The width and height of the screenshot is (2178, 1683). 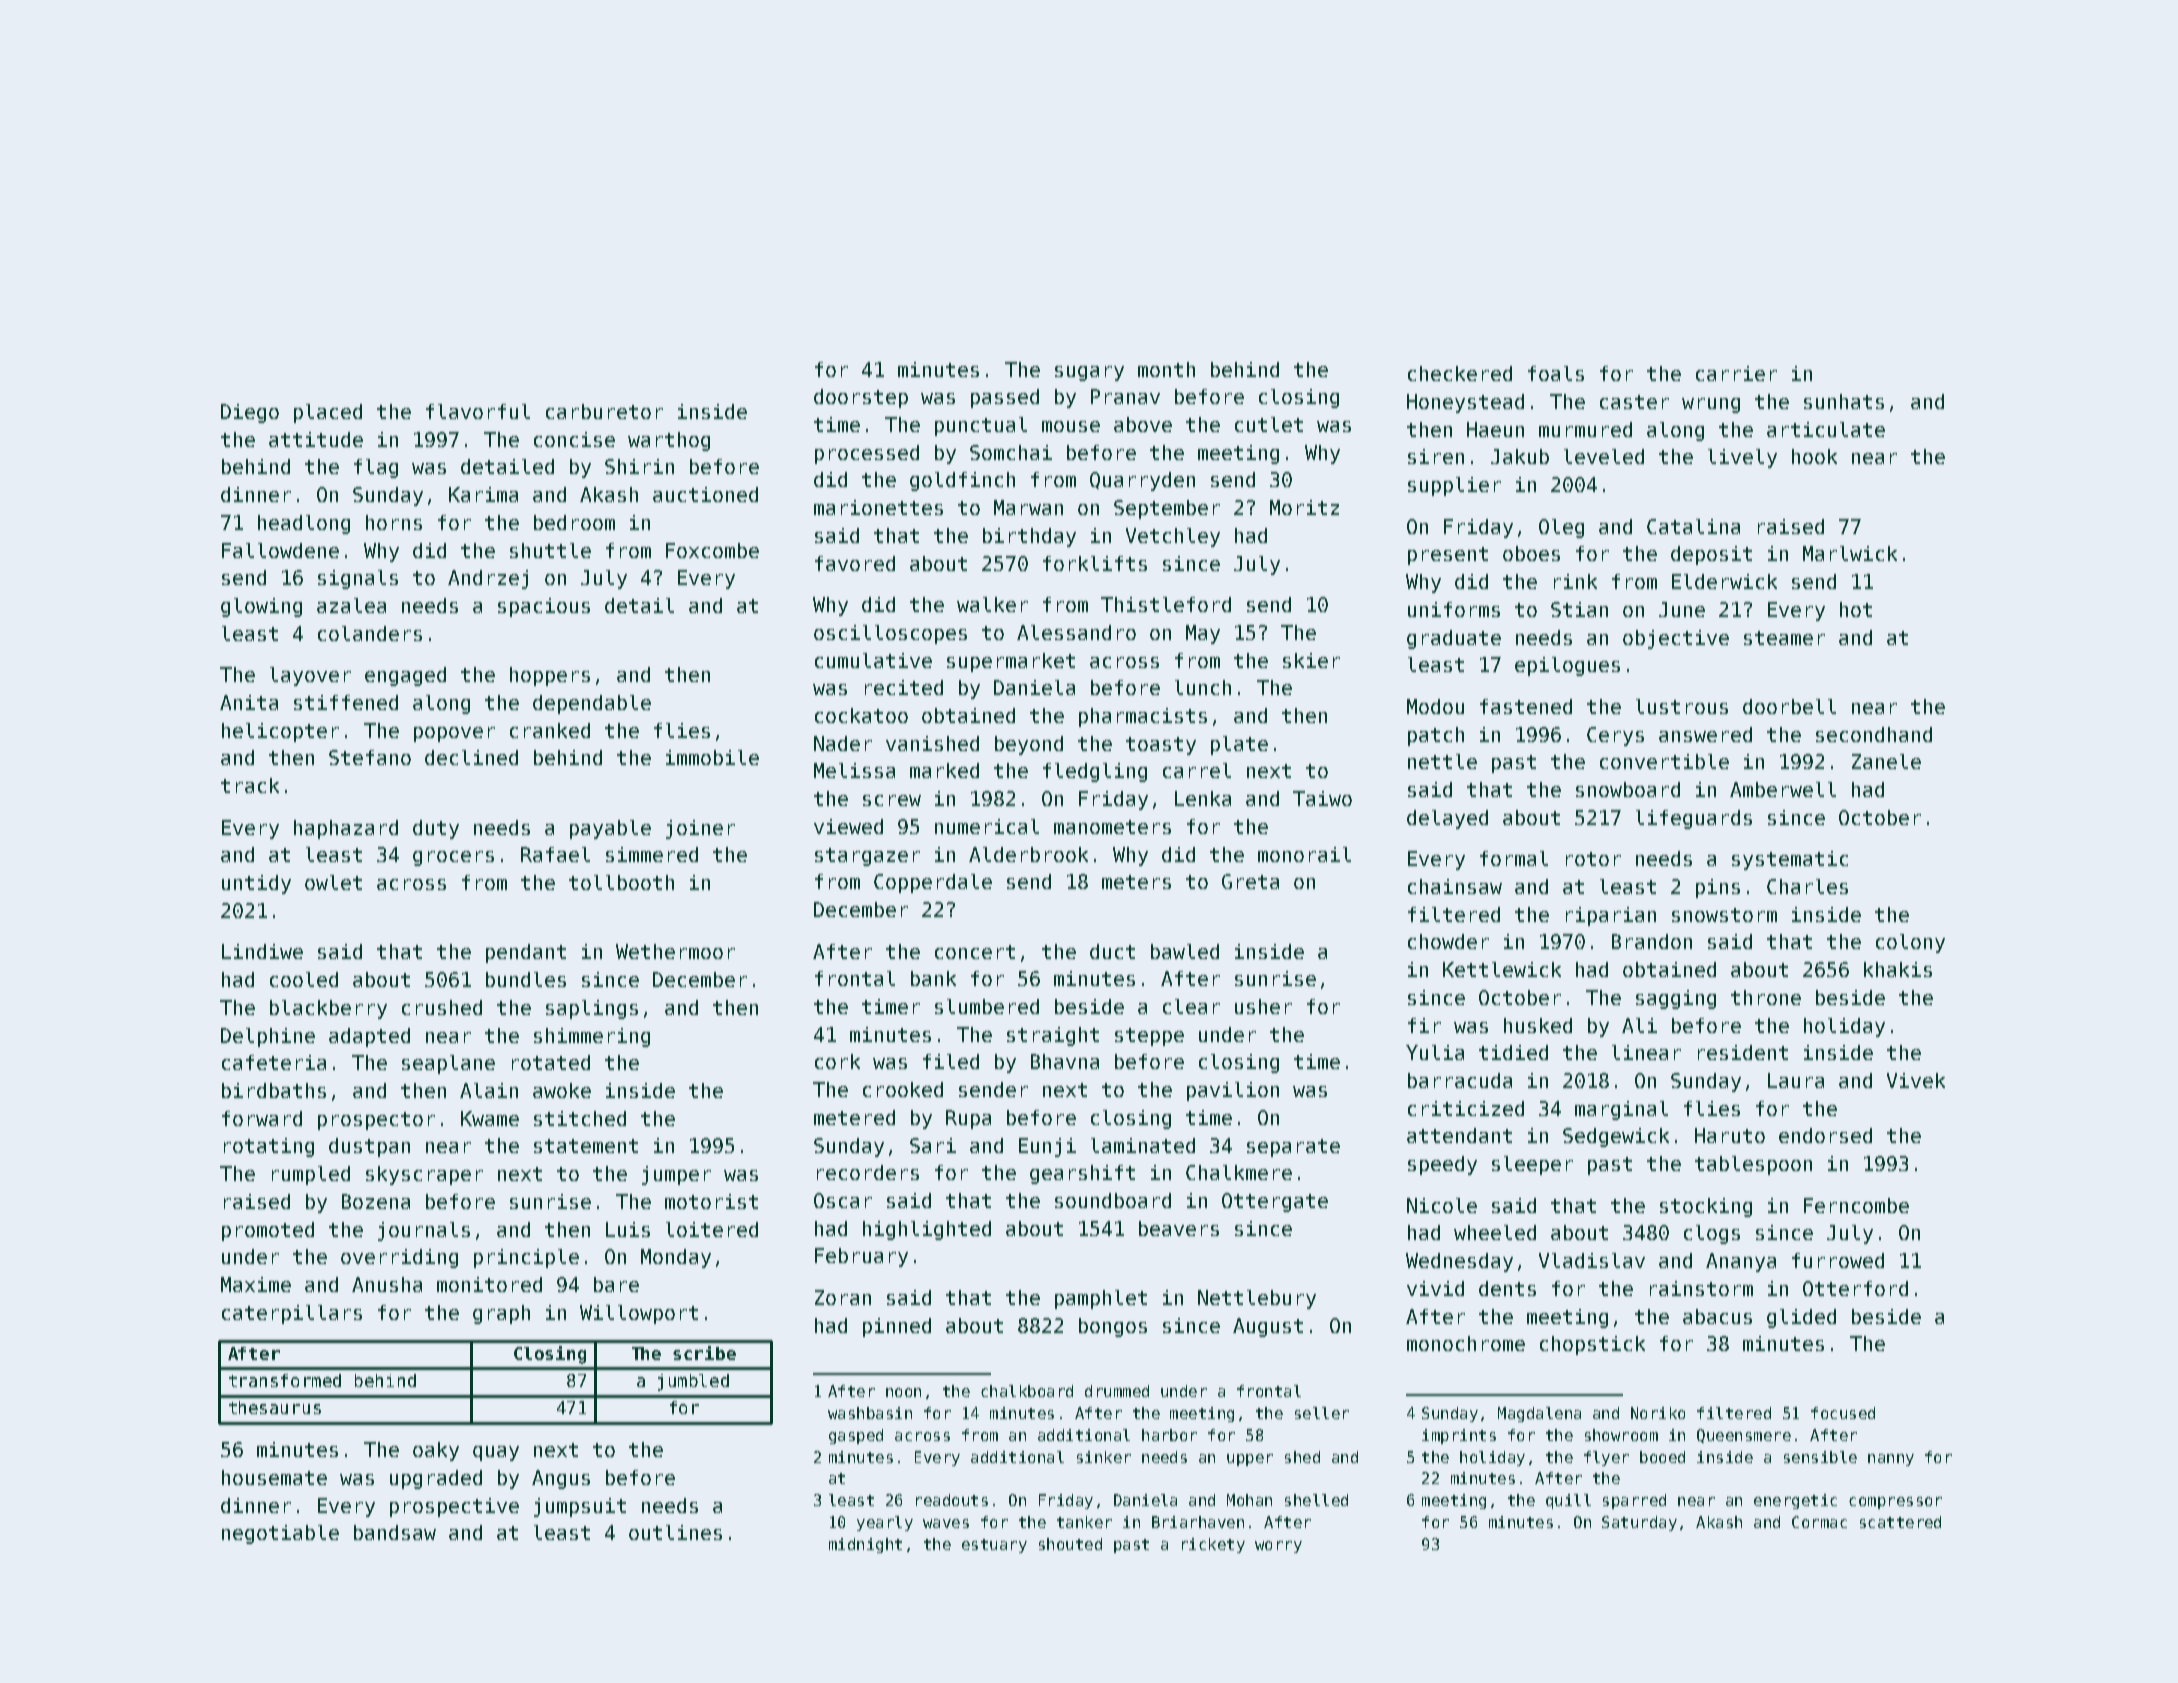 What do you see at coordinates (1790, 860) in the screenshot?
I see `systematic` at bounding box center [1790, 860].
